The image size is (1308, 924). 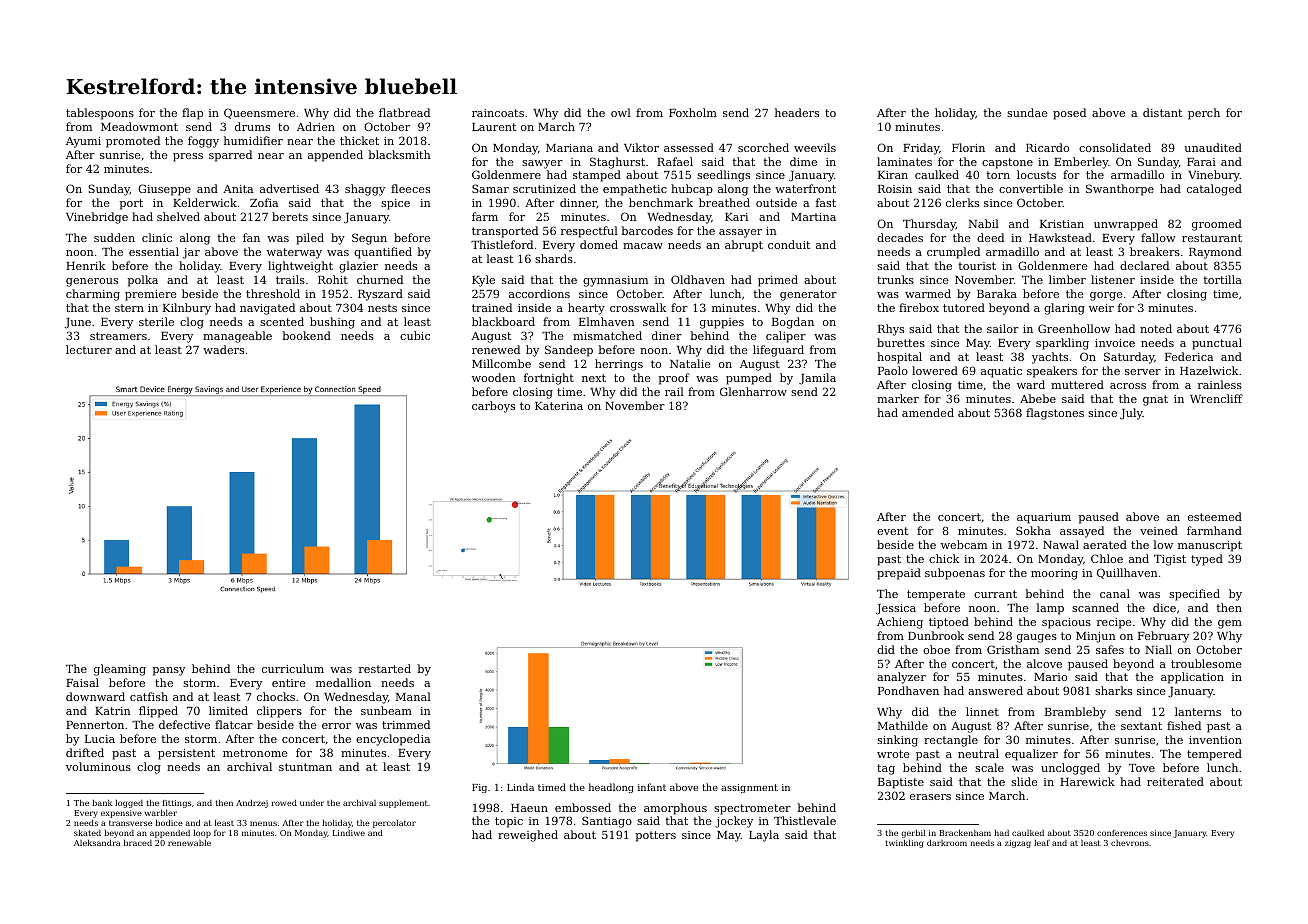 I want to click on canal, so click(x=1115, y=593).
